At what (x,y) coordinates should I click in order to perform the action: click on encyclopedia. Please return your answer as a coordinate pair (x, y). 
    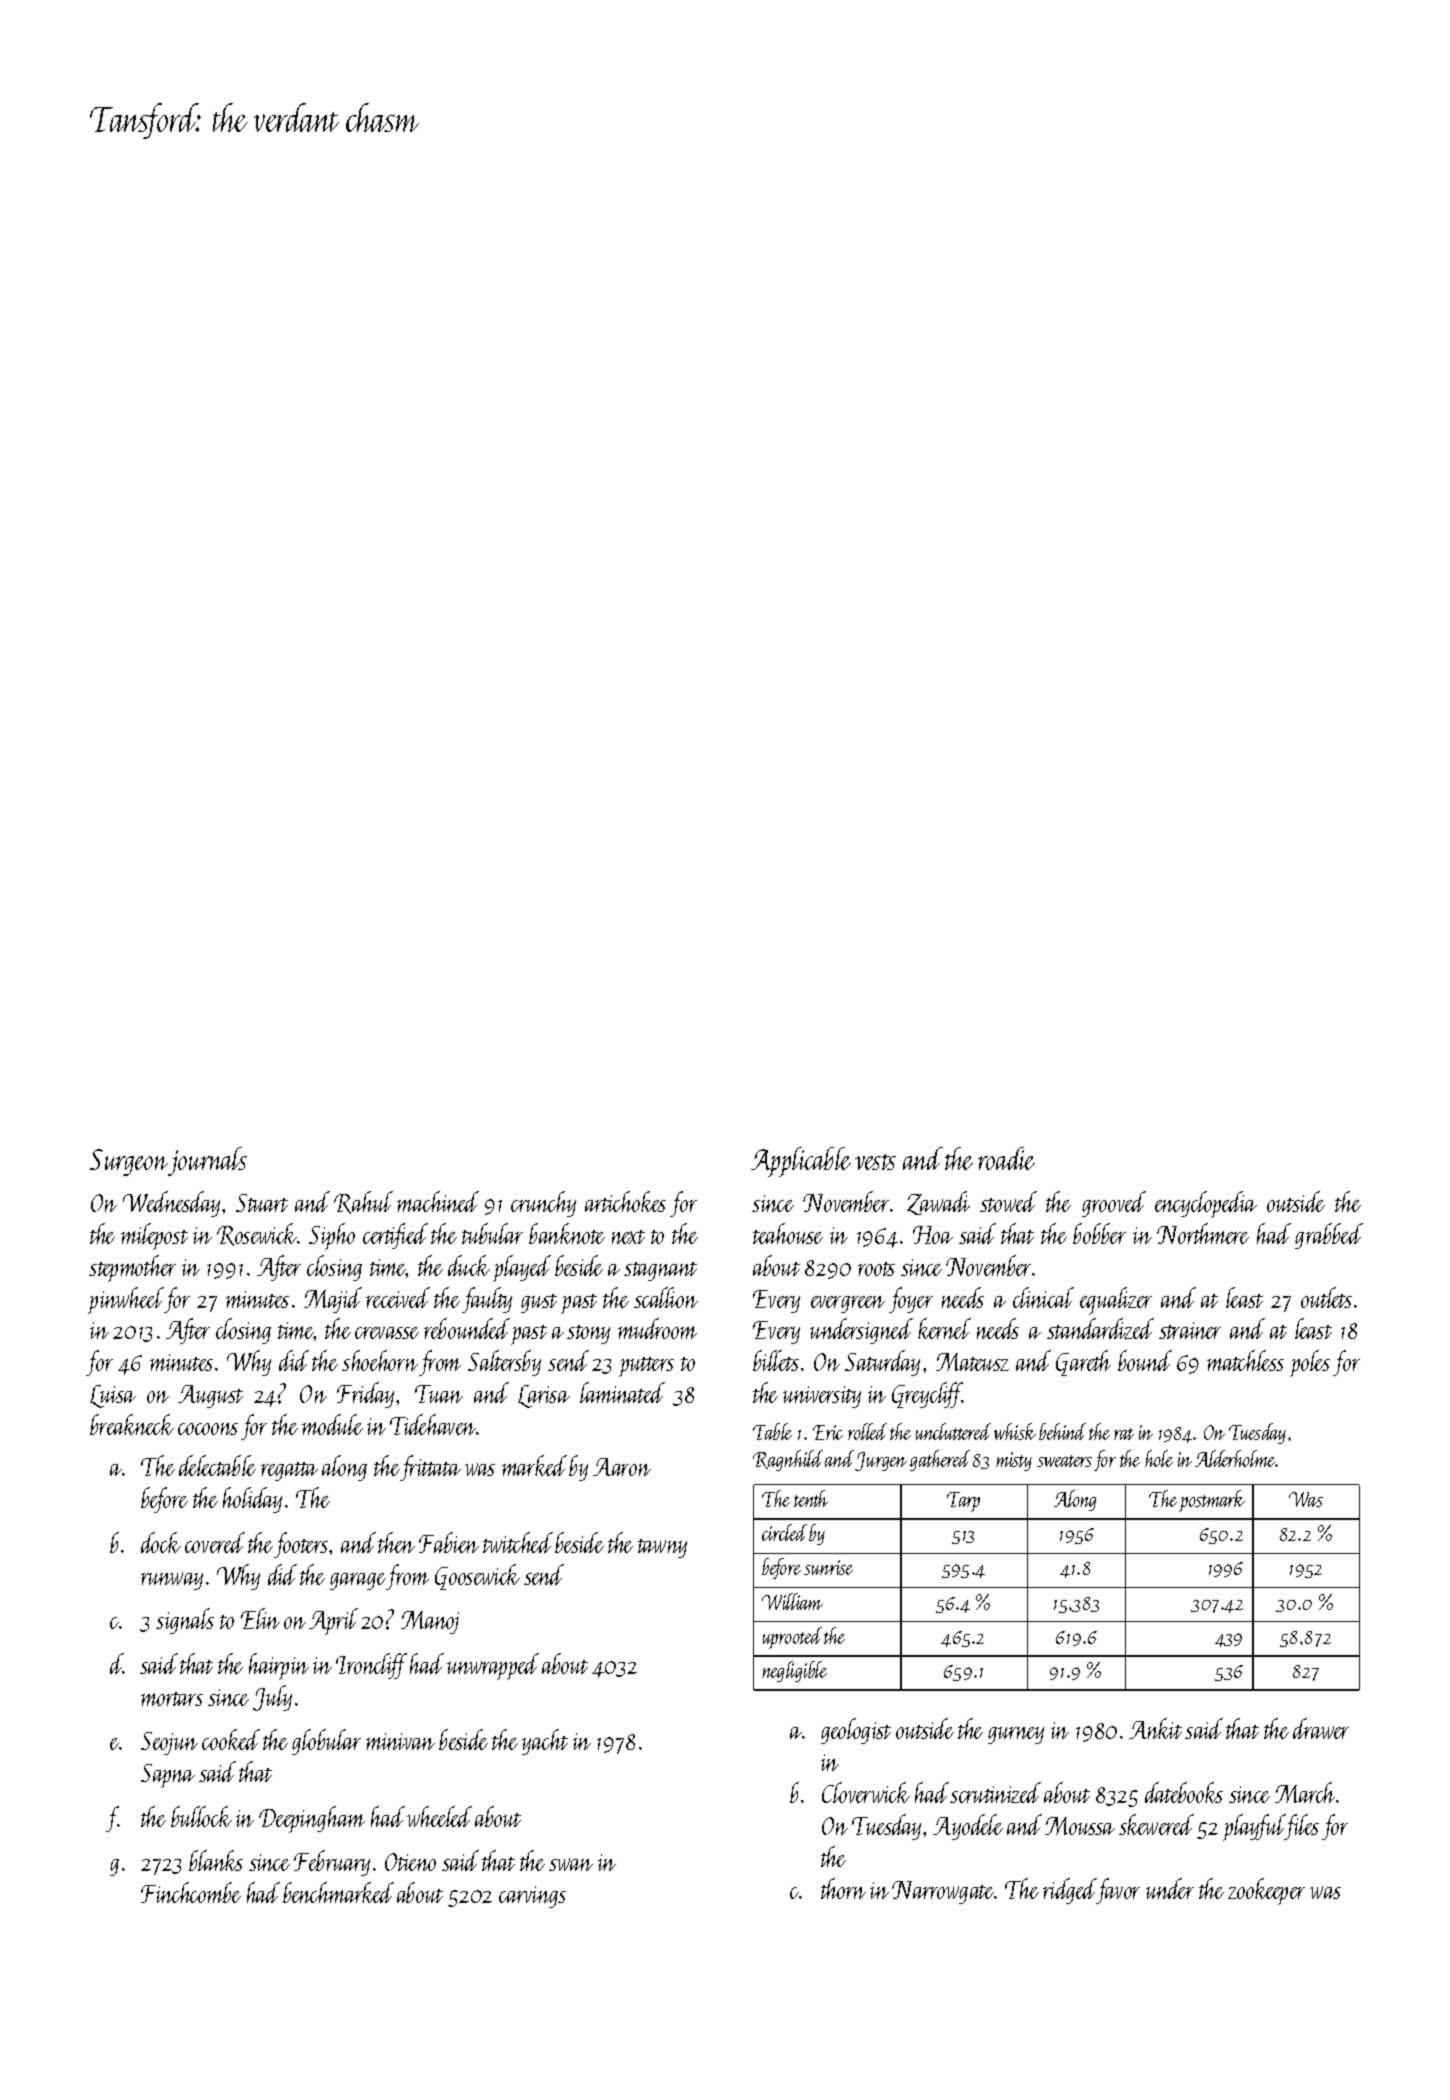
    Looking at the image, I should click on (1206, 1204).
